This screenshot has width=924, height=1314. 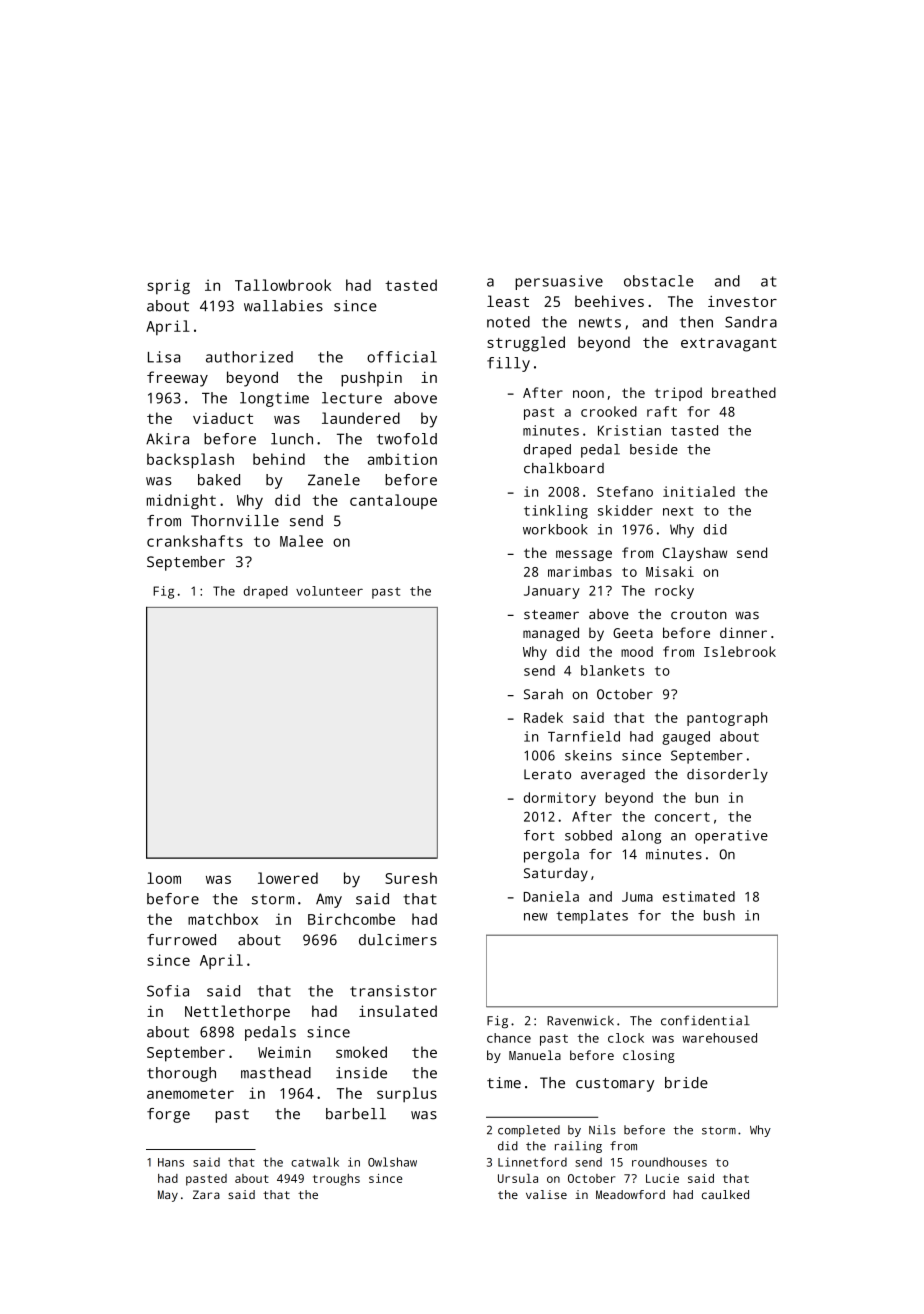 I want to click on persuasive, so click(x=559, y=282).
